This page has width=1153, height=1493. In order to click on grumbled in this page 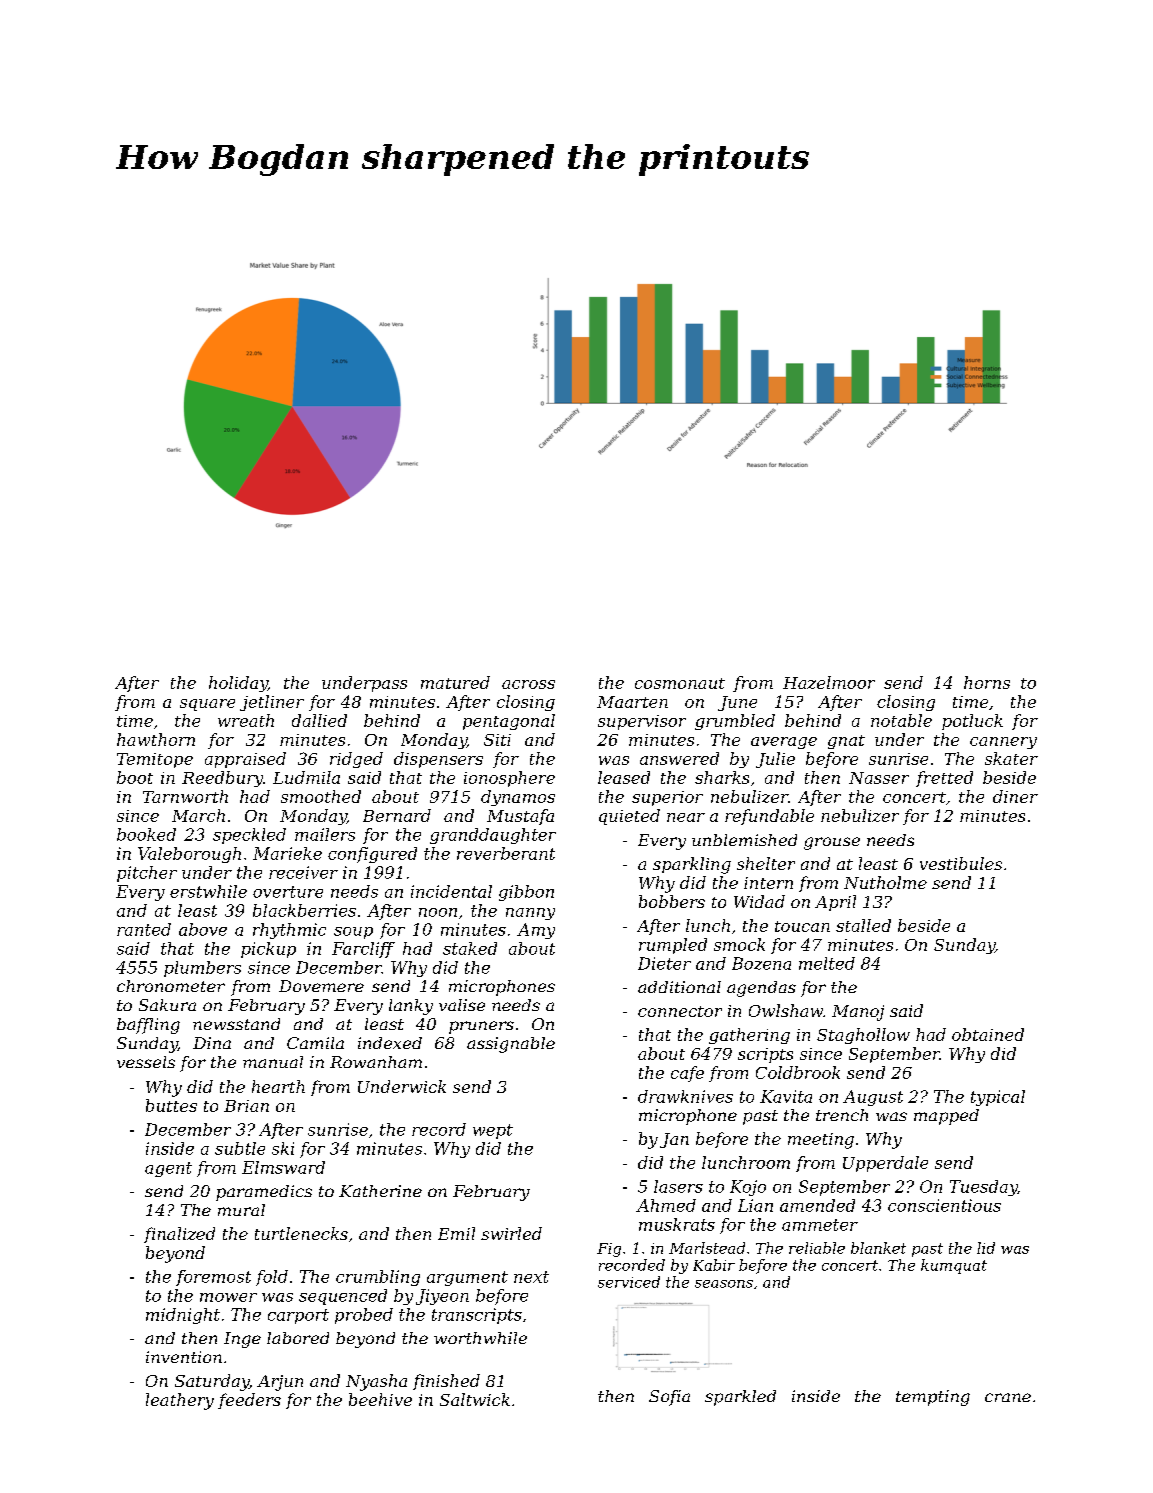, I will do `click(735, 722)`.
